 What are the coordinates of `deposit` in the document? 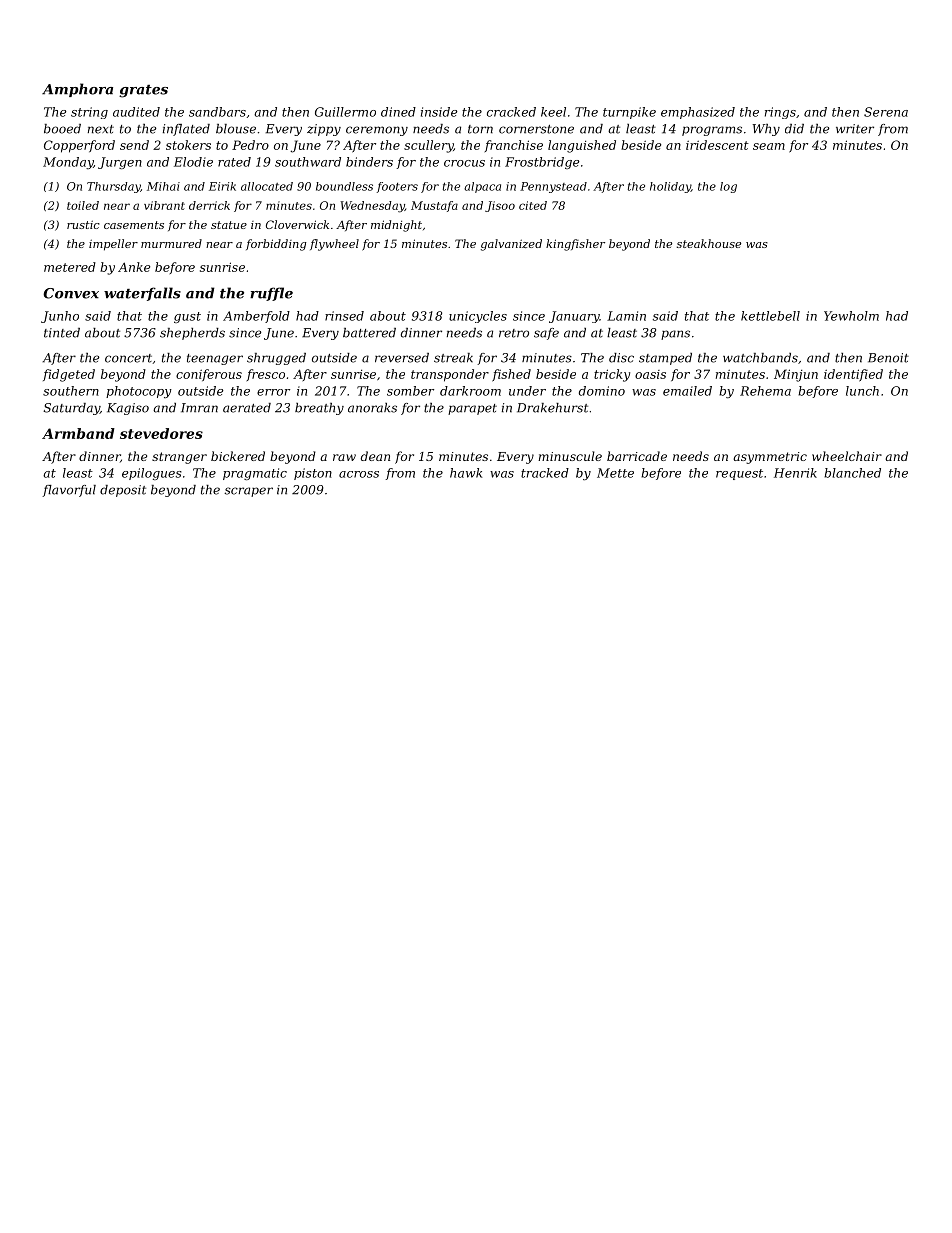 It's located at (123, 491).
